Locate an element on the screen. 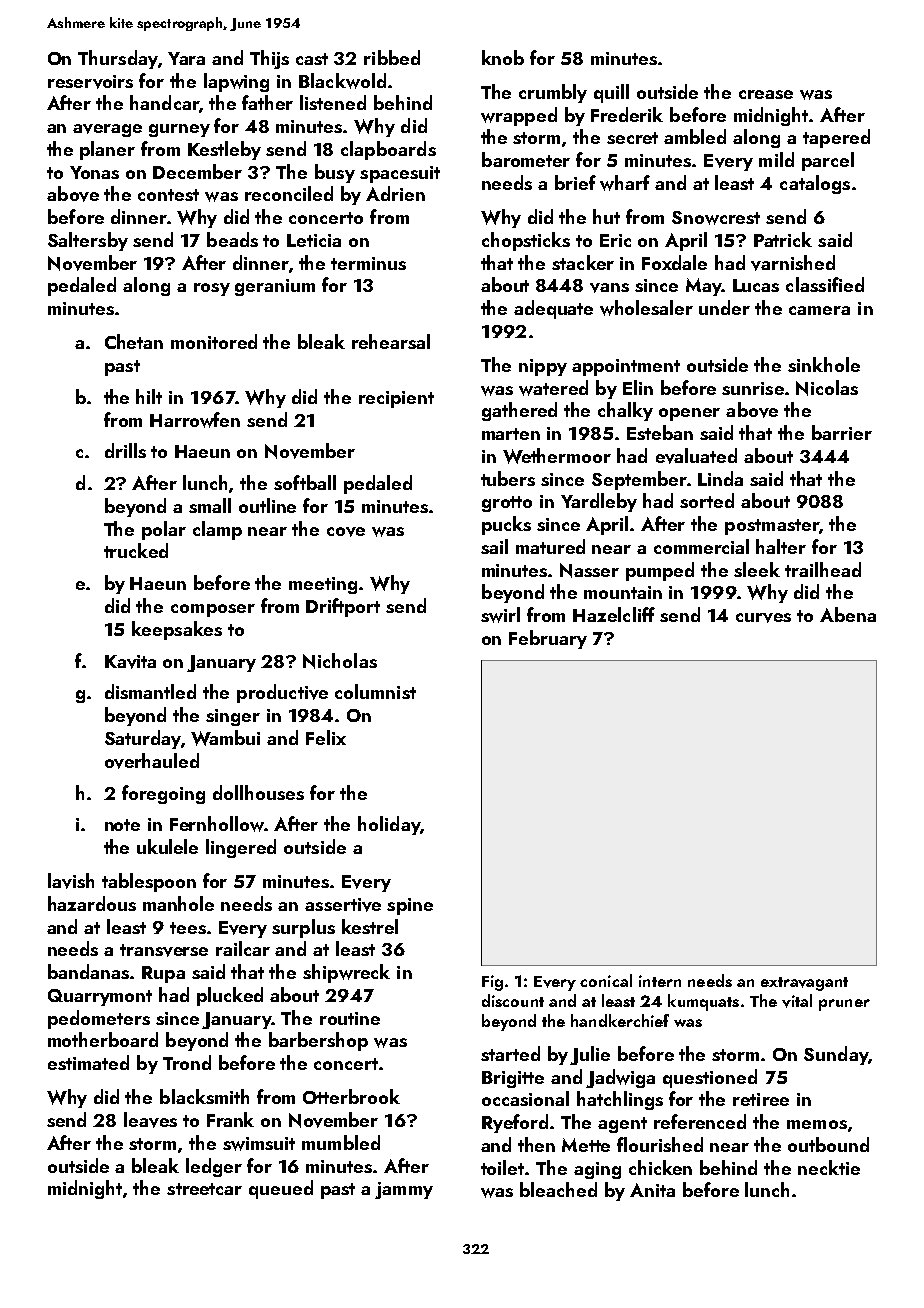  crumbly is located at coordinates (553, 93).
